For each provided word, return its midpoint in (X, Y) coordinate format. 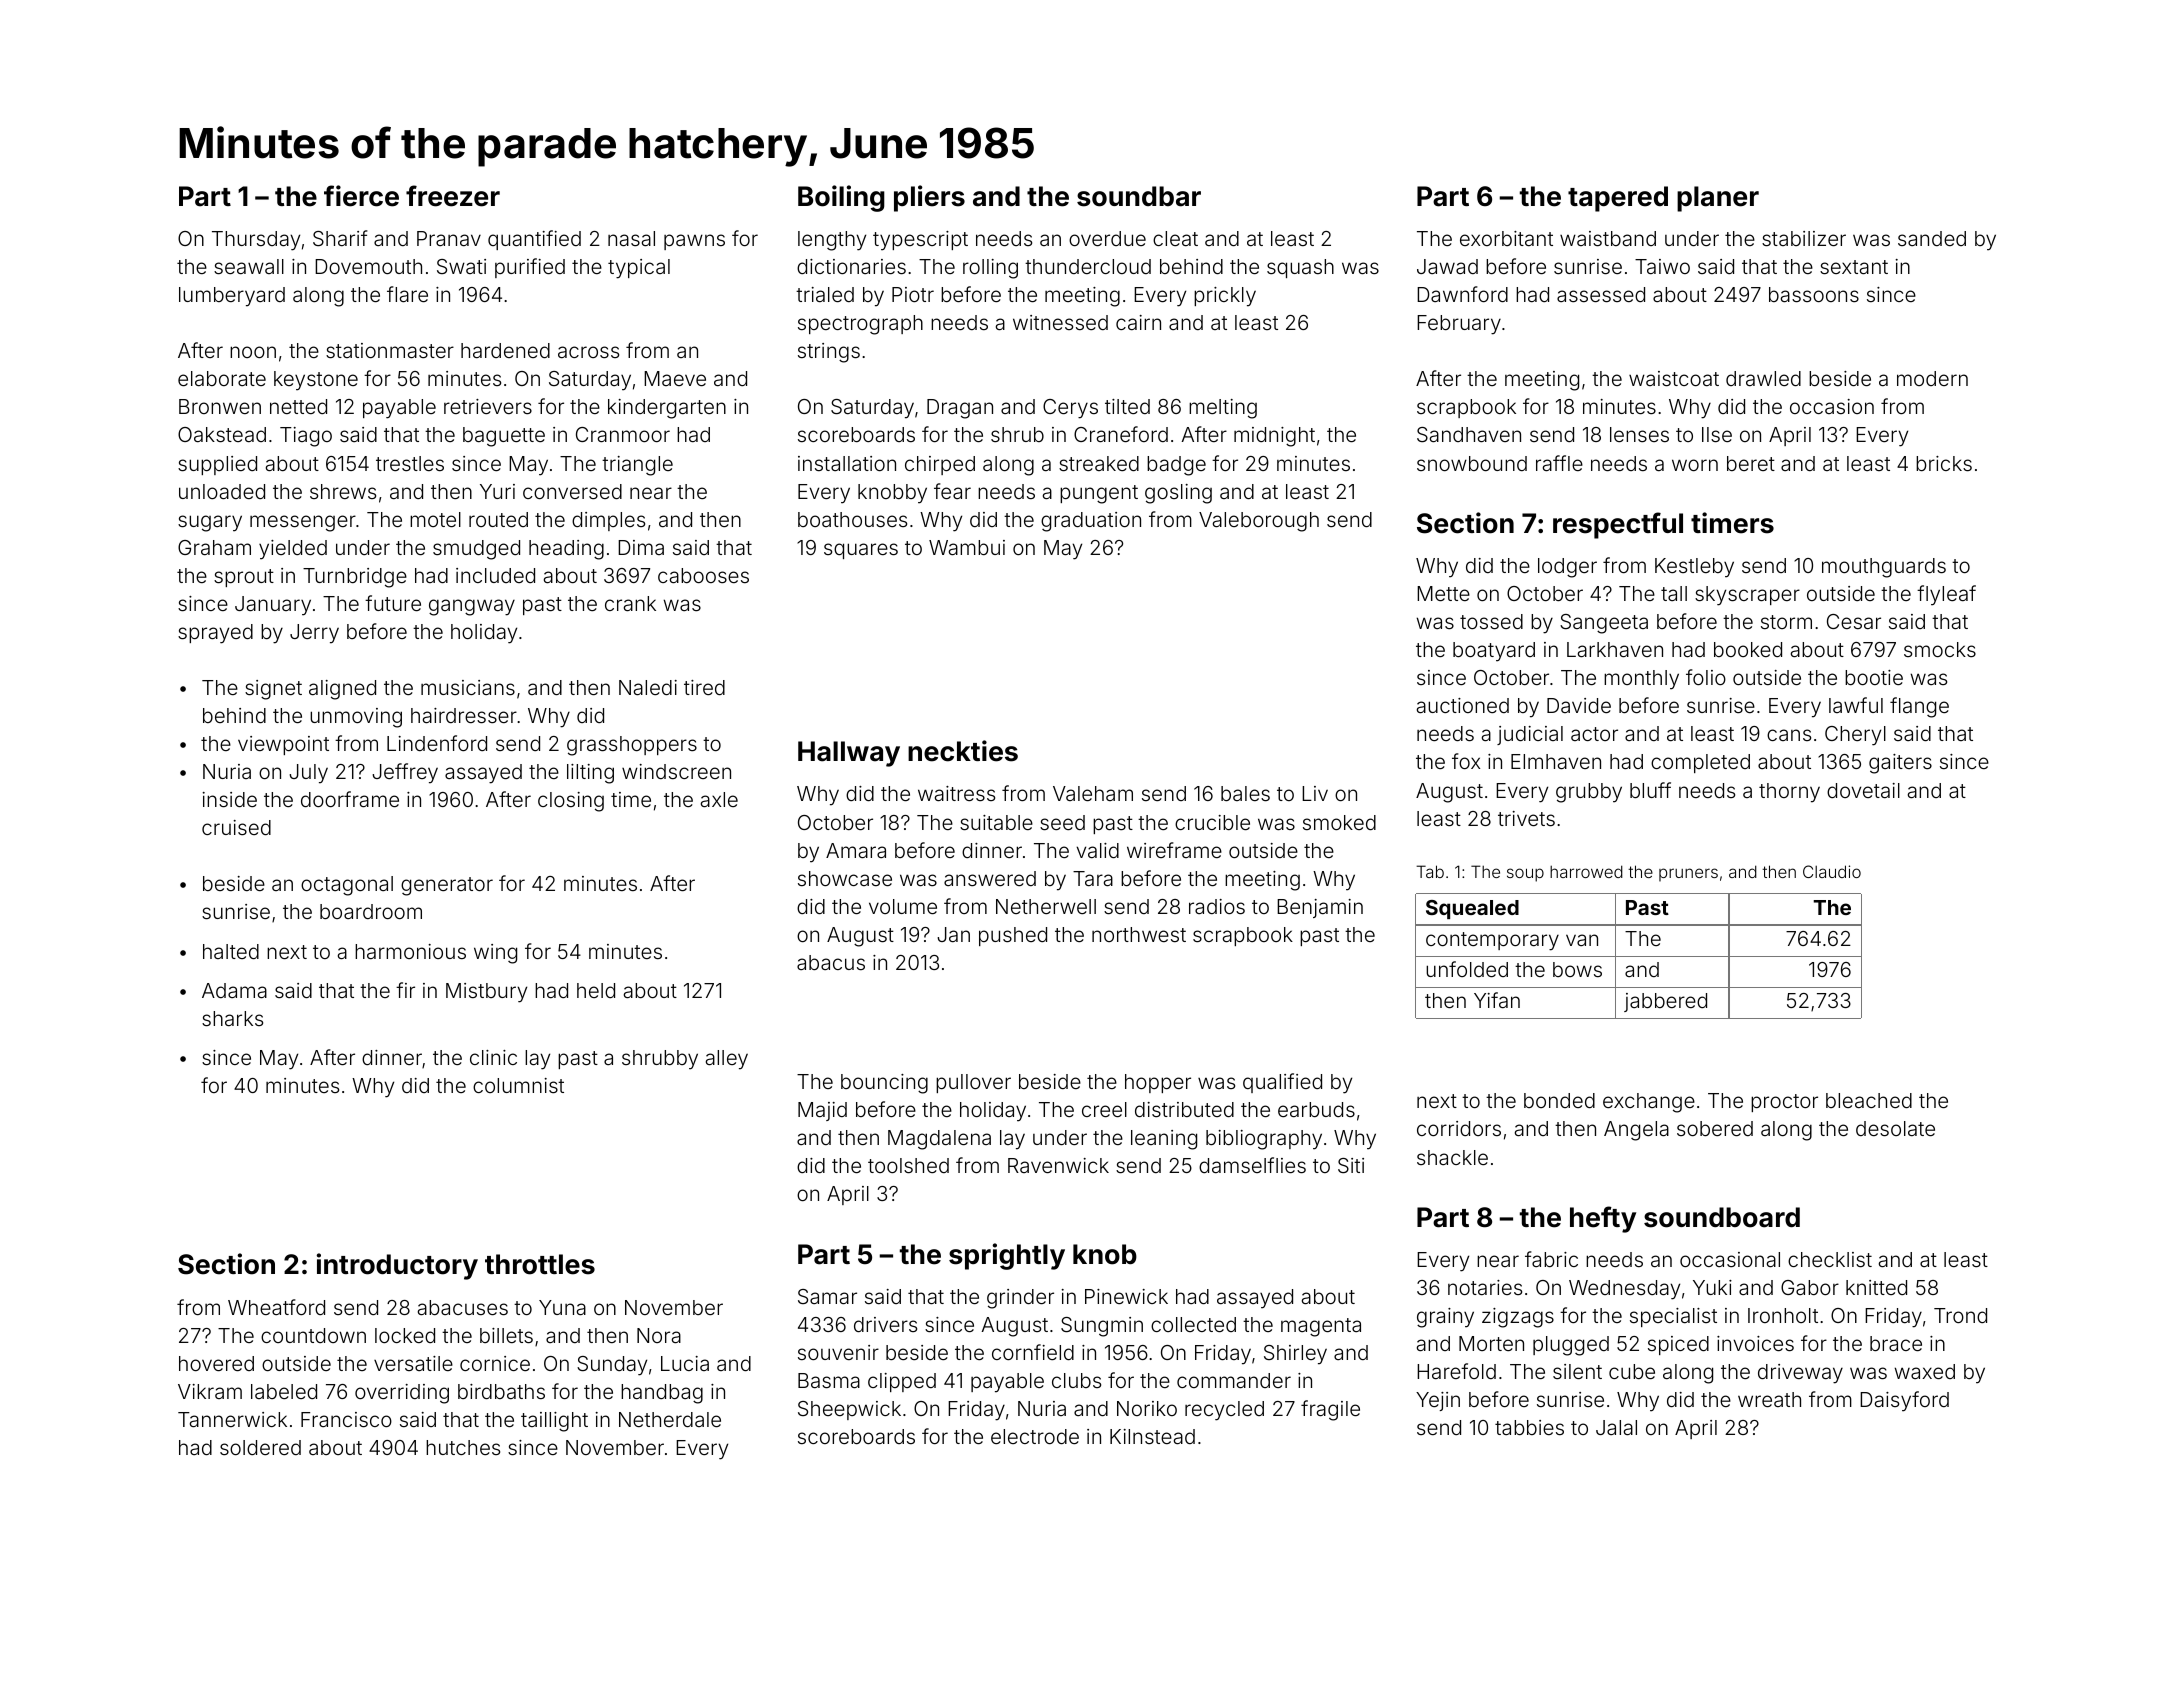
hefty (1603, 1219)
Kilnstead (1152, 1436)
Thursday (256, 241)
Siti (1351, 1165)
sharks (232, 1018)
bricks (1944, 463)
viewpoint (283, 745)
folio (1706, 677)
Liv (1315, 793)
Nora (659, 1335)
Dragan (960, 409)
